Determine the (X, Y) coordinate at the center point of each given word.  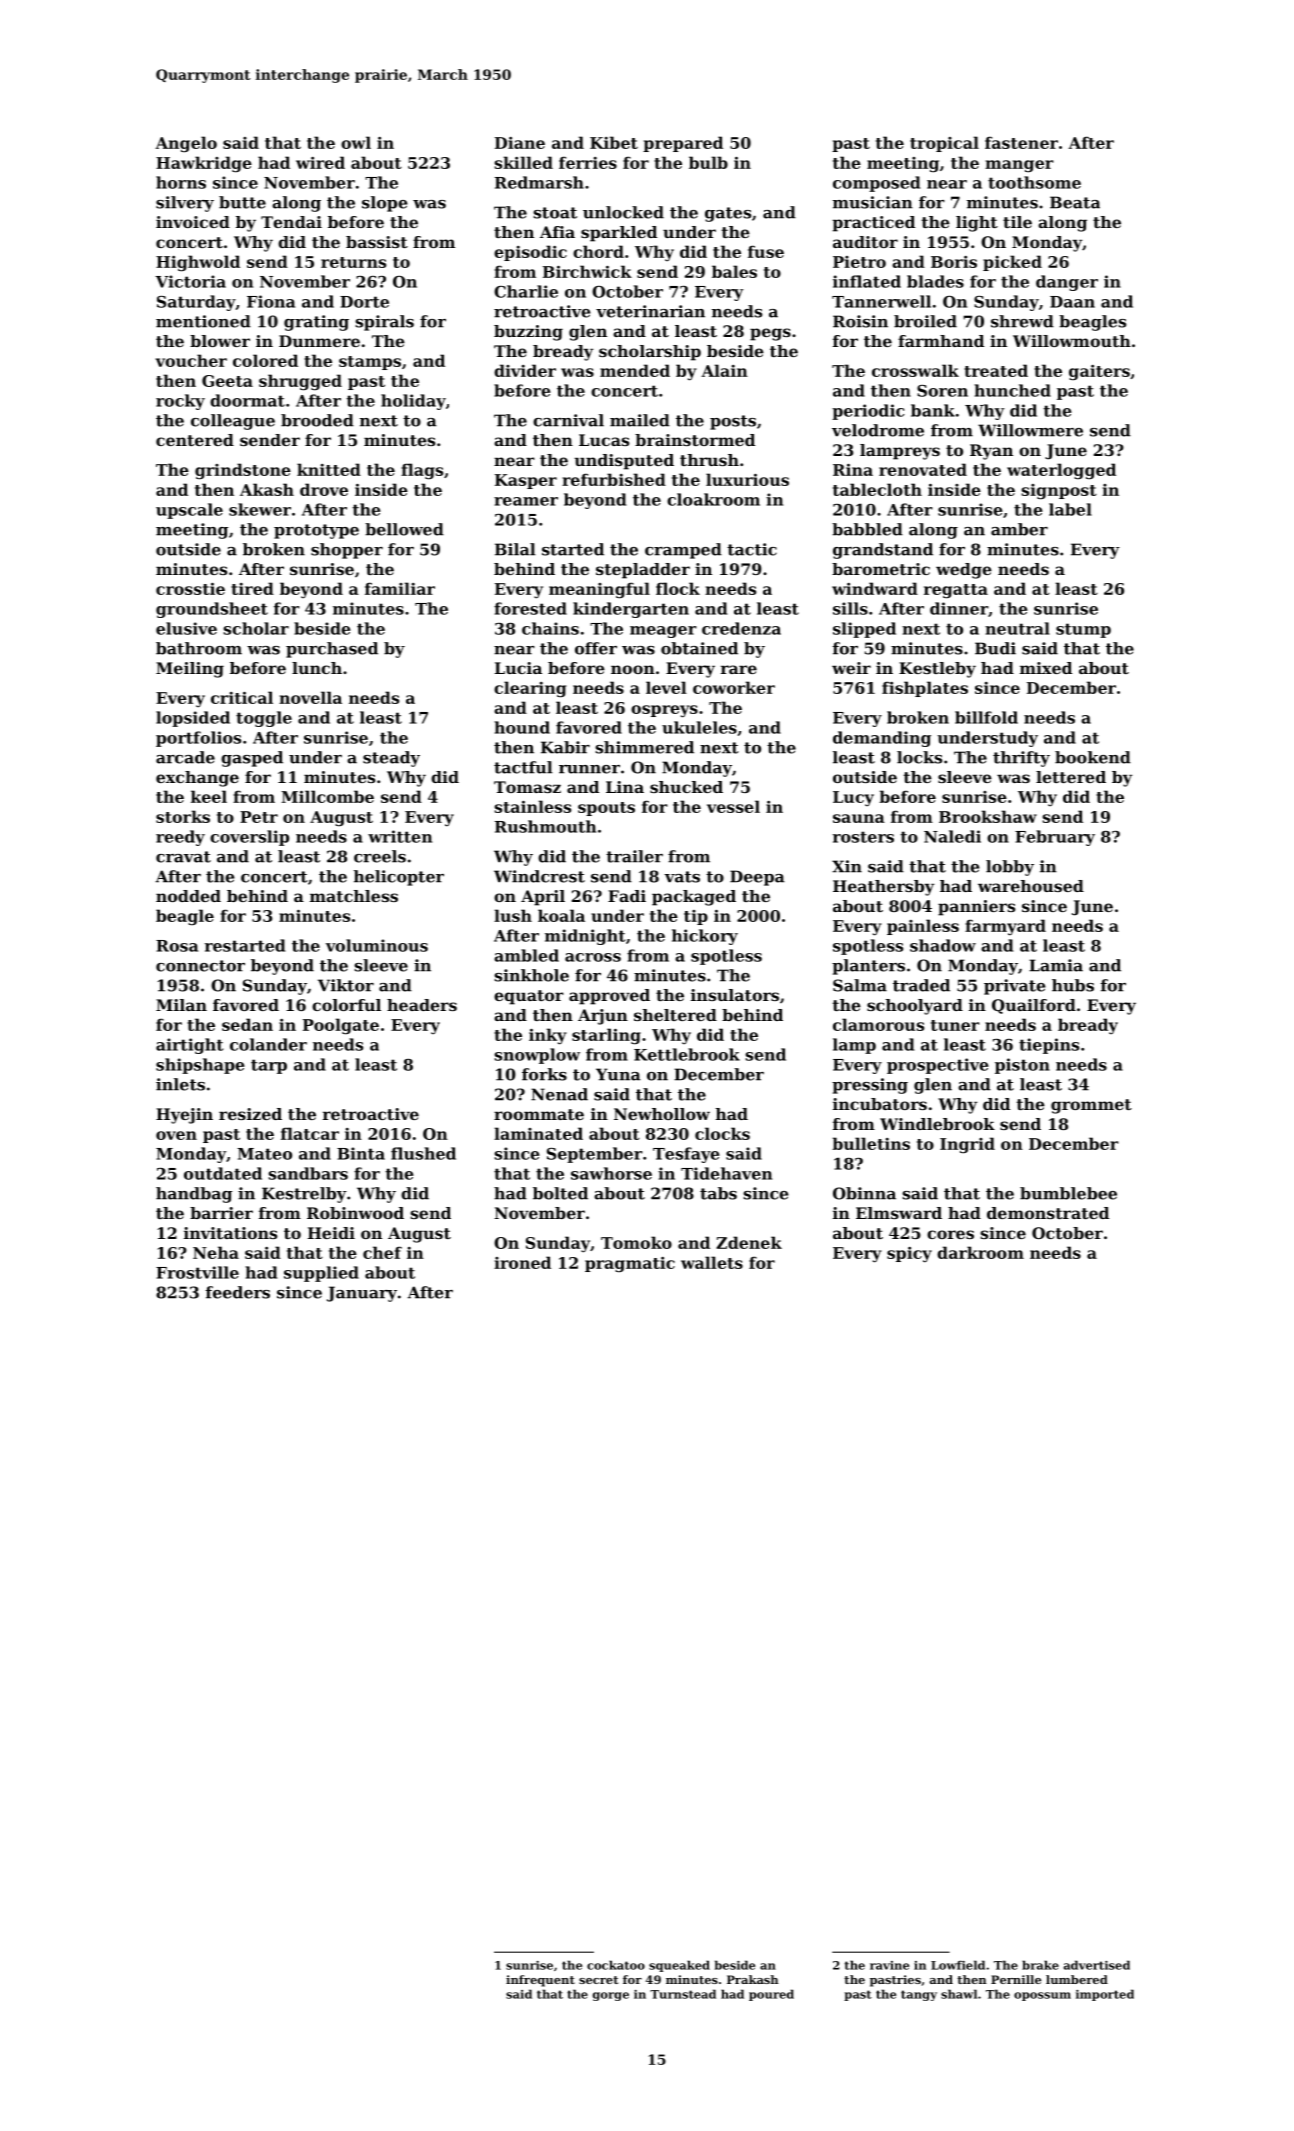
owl (356, 142)
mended (635, 370)
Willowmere (1030, 430)
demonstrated (1048, 1213)
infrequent (540, 1981)
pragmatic (630, 1265)
